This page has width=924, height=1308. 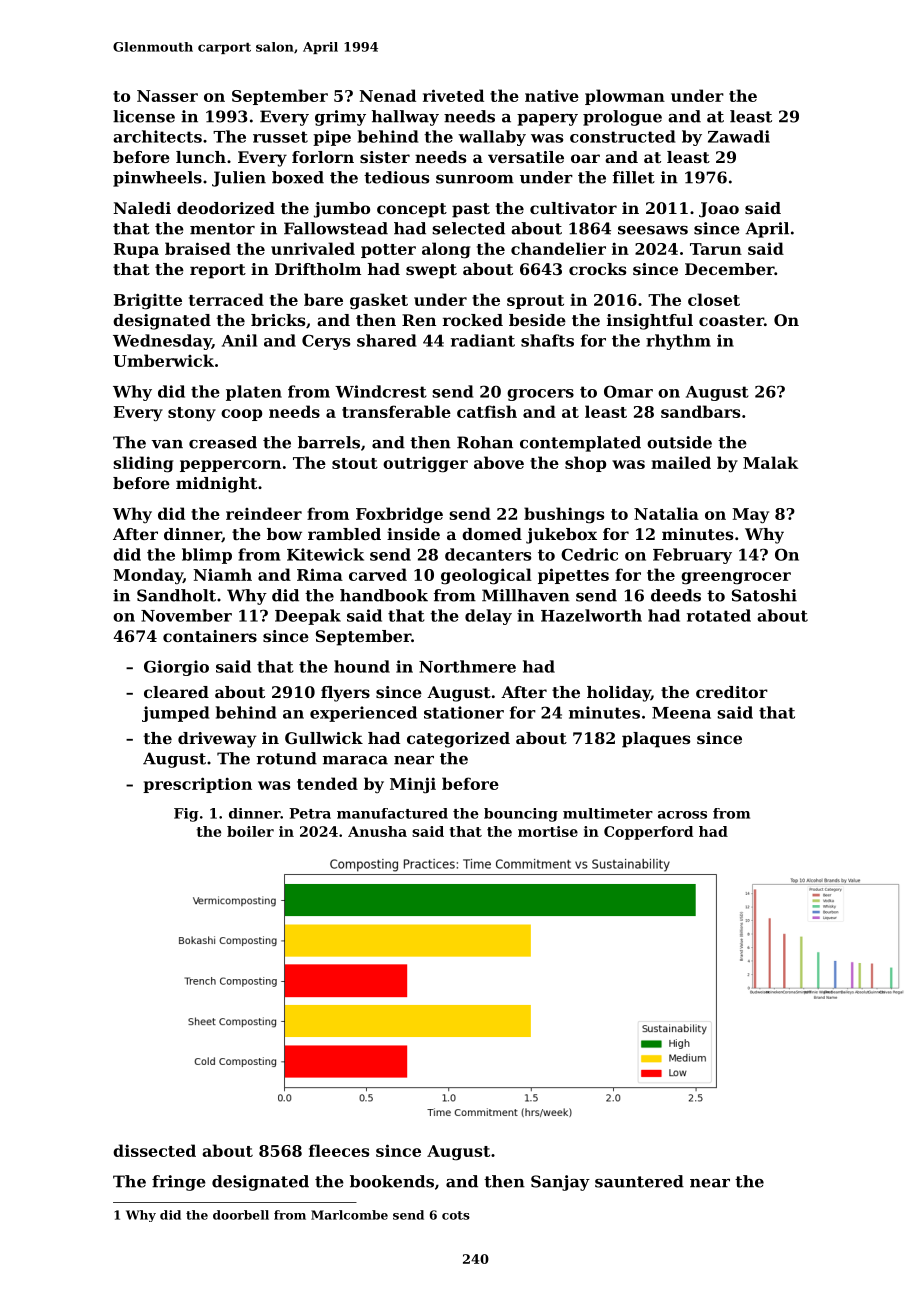 What do you see at coordinates (625, 97) in the page?
I see `plowman` at bounding box center [625, 97].
